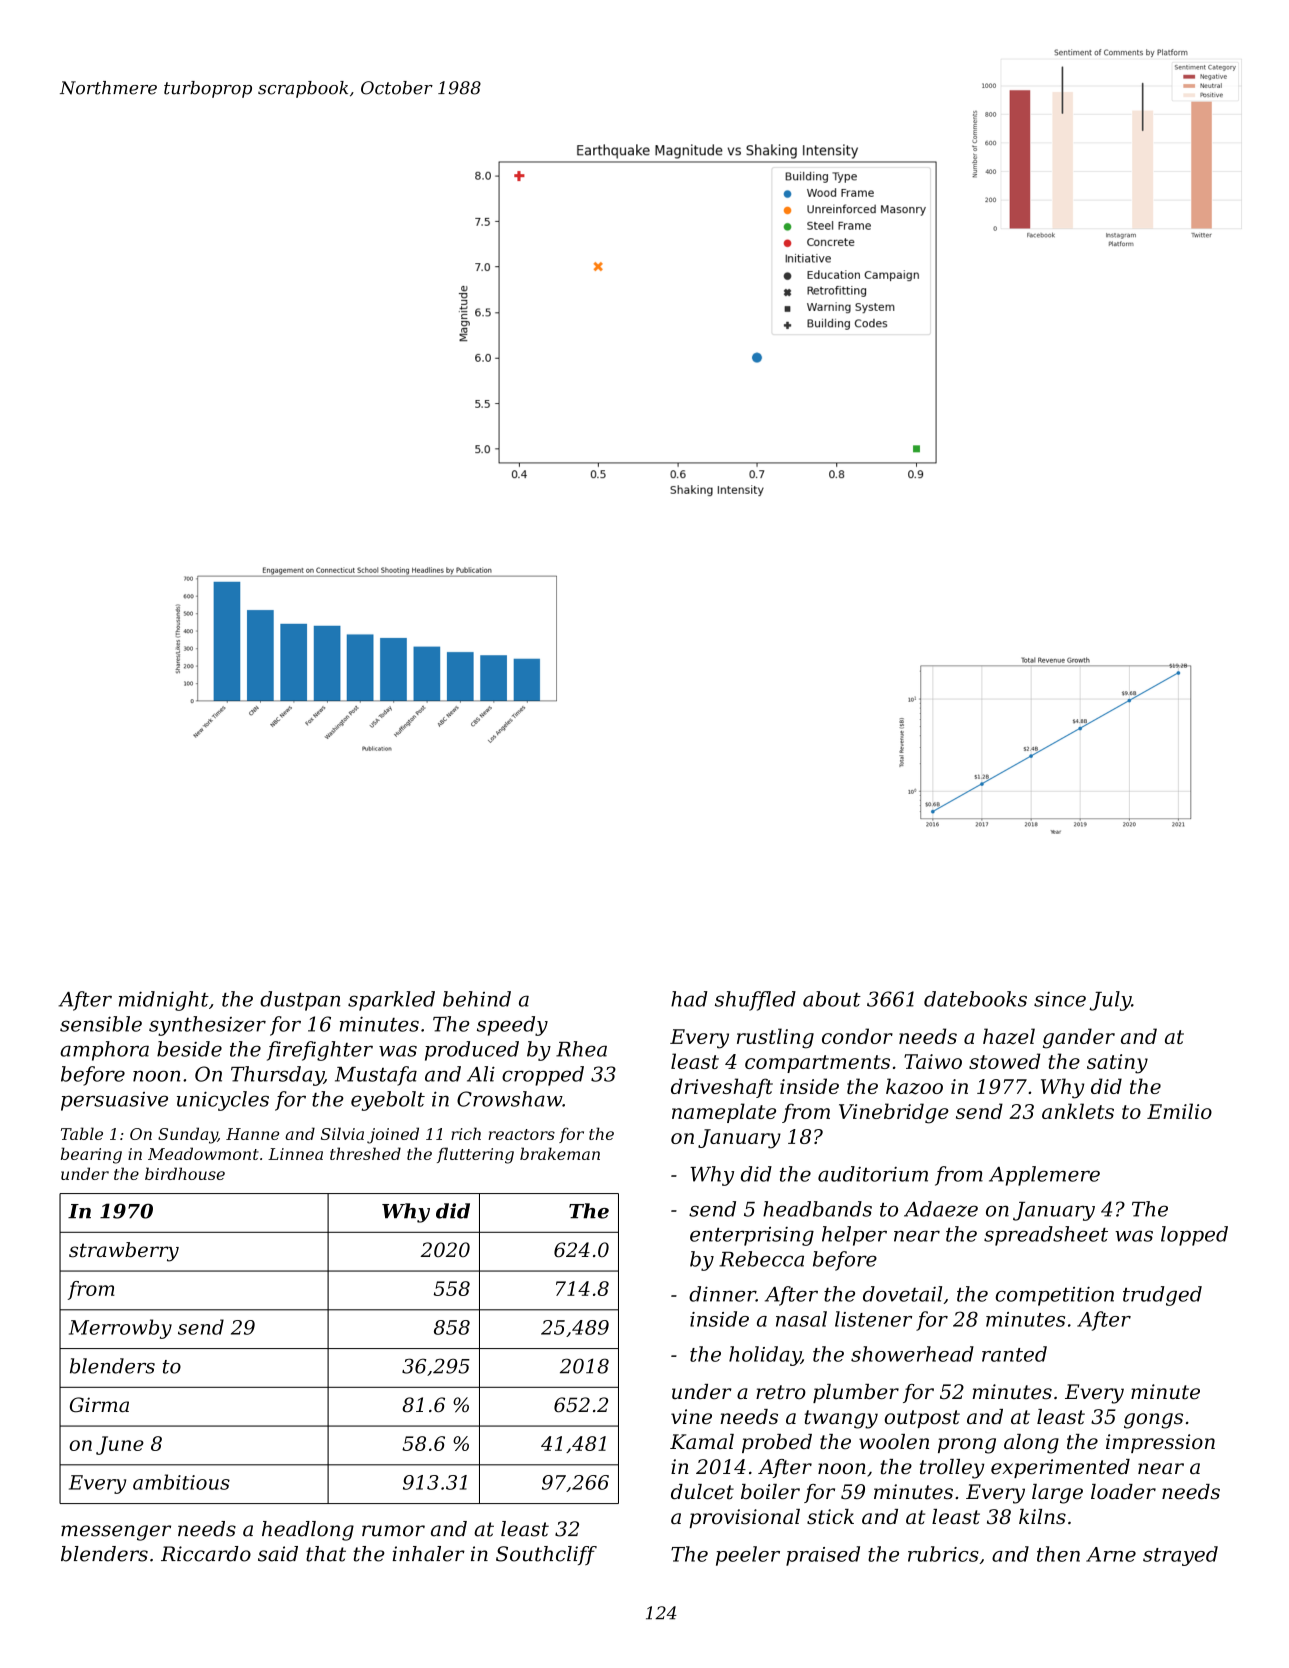  I want to click on headbands, so click(817, 1209).
